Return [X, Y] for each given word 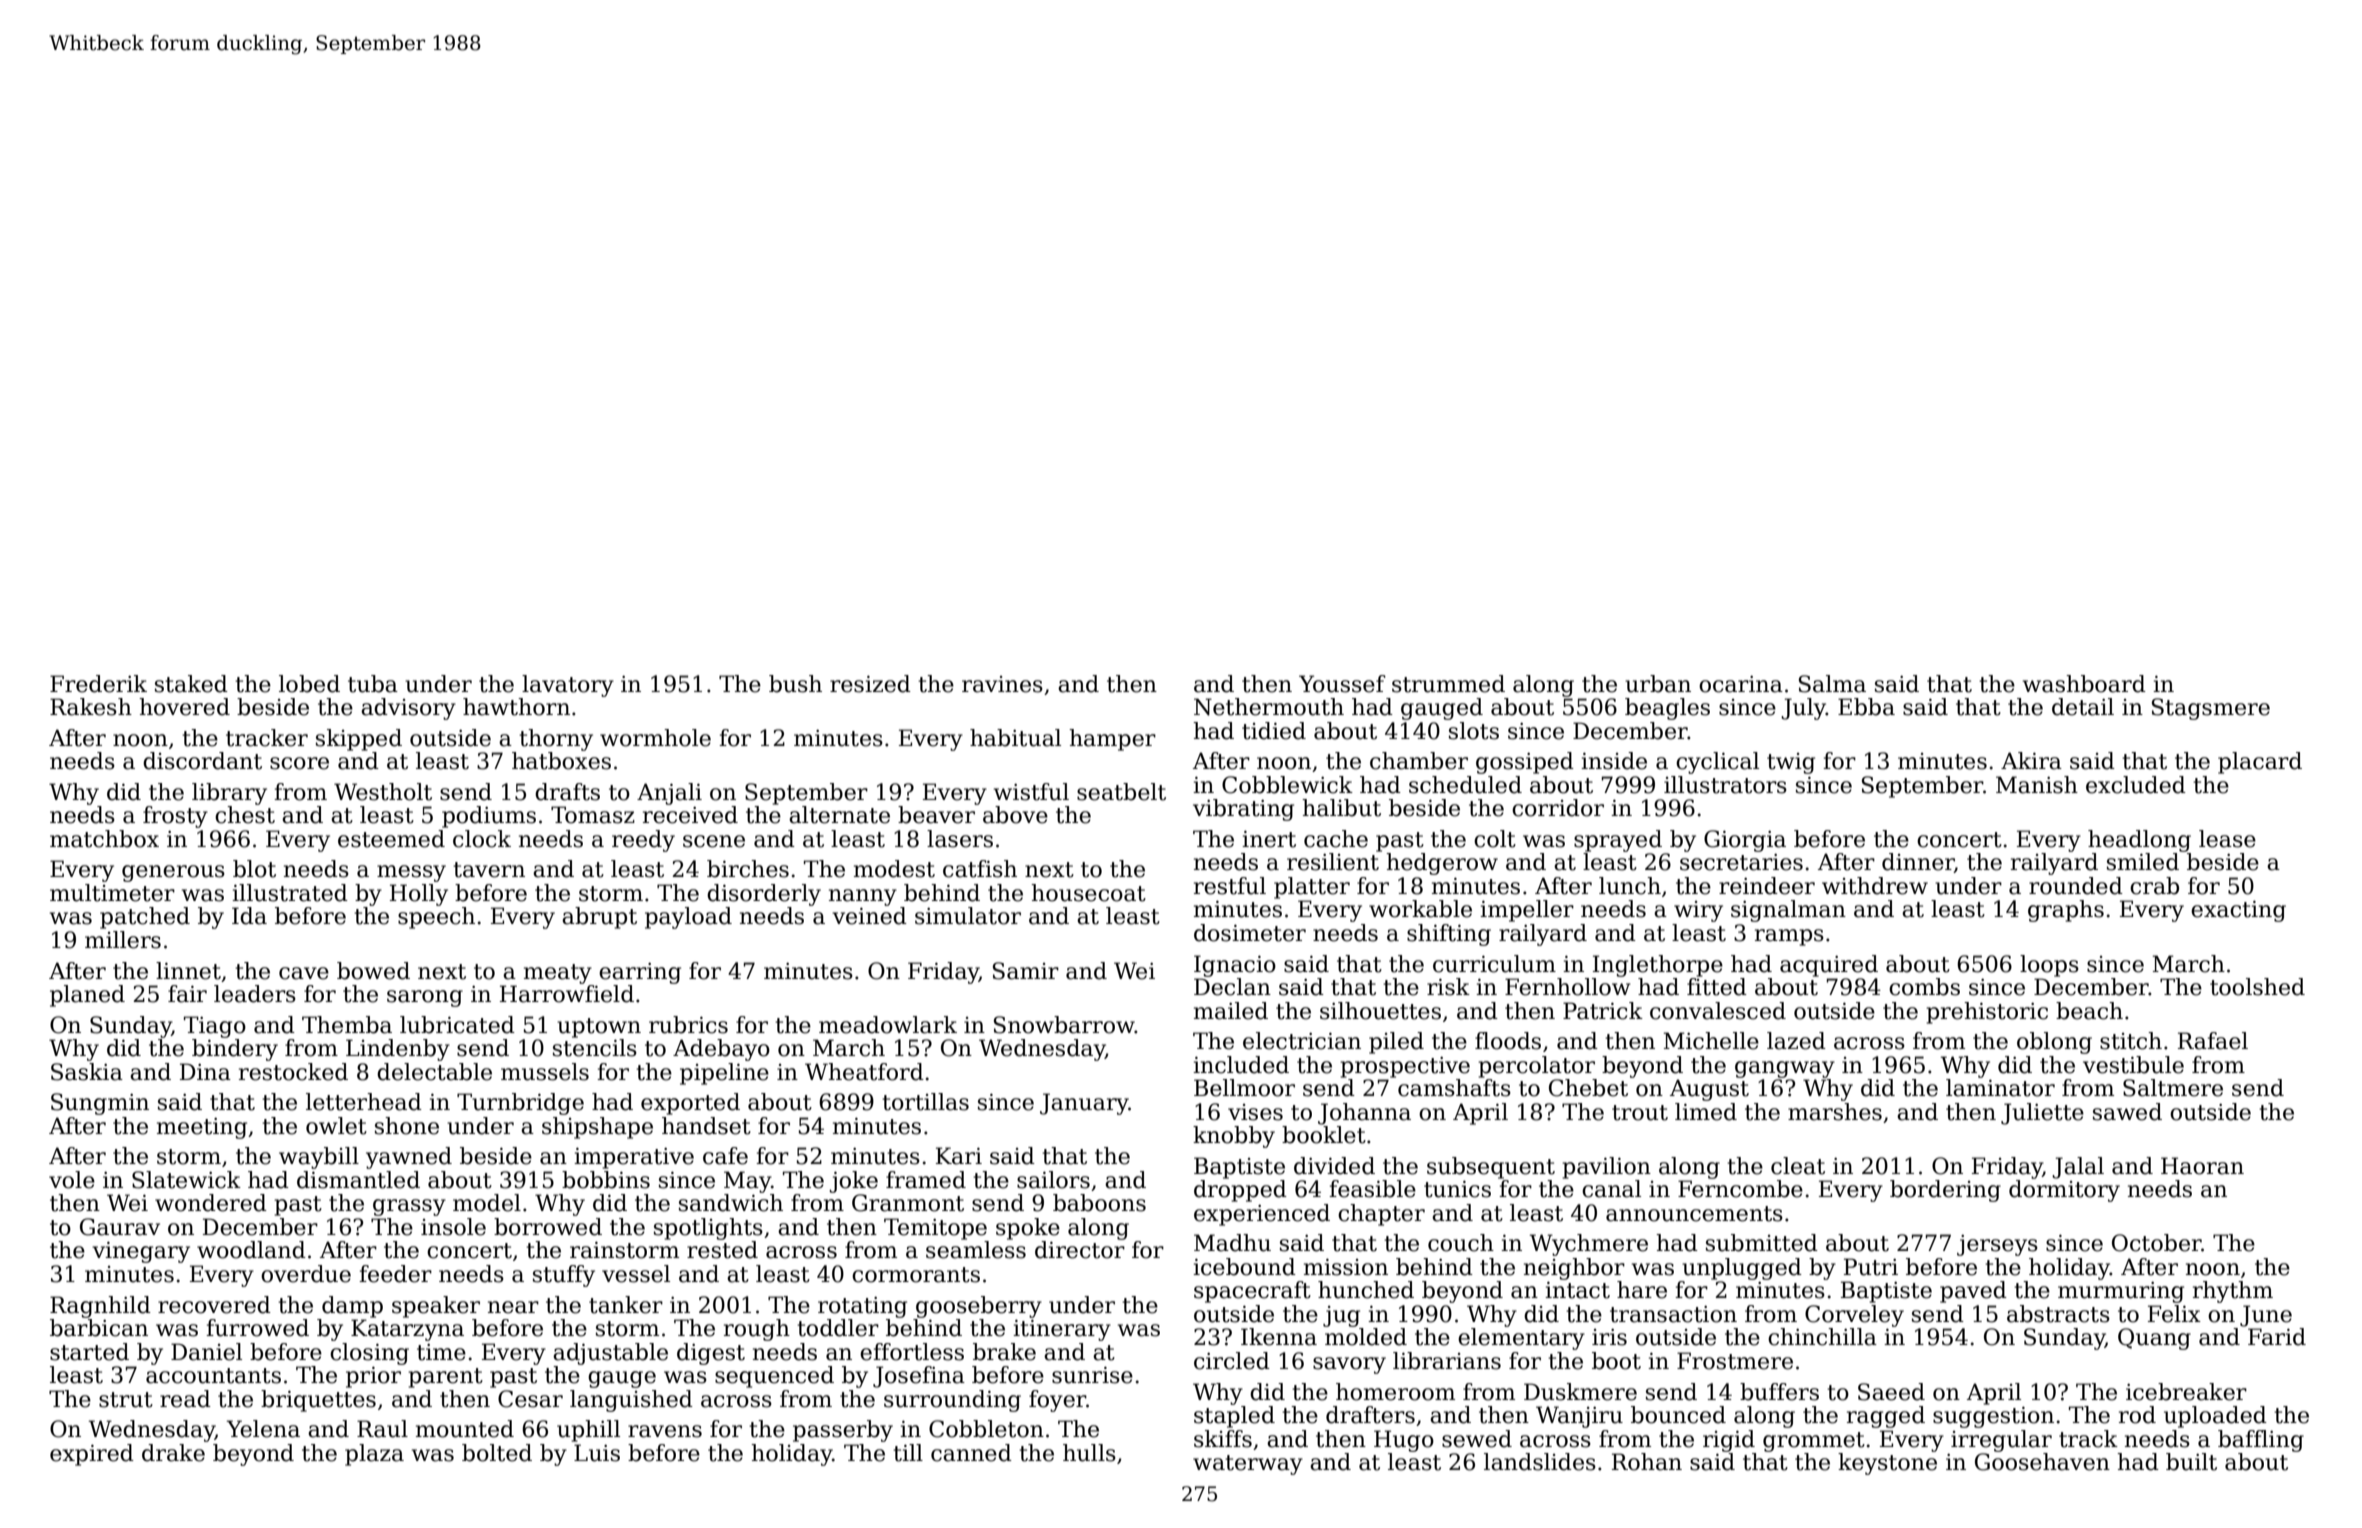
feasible [1372, 1189]
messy [411, 873]
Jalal [2078, 1168]
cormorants [916, 1275]
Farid [2277, 1337]
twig [1791, 763]
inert [1269, 839]
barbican [99, 1328]
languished [631, 1401]
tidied [1274, 731]
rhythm [2233, 1292]
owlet [336, 1126]
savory [1349, 1365]
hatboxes [561, 761]
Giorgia [1745, 841]
